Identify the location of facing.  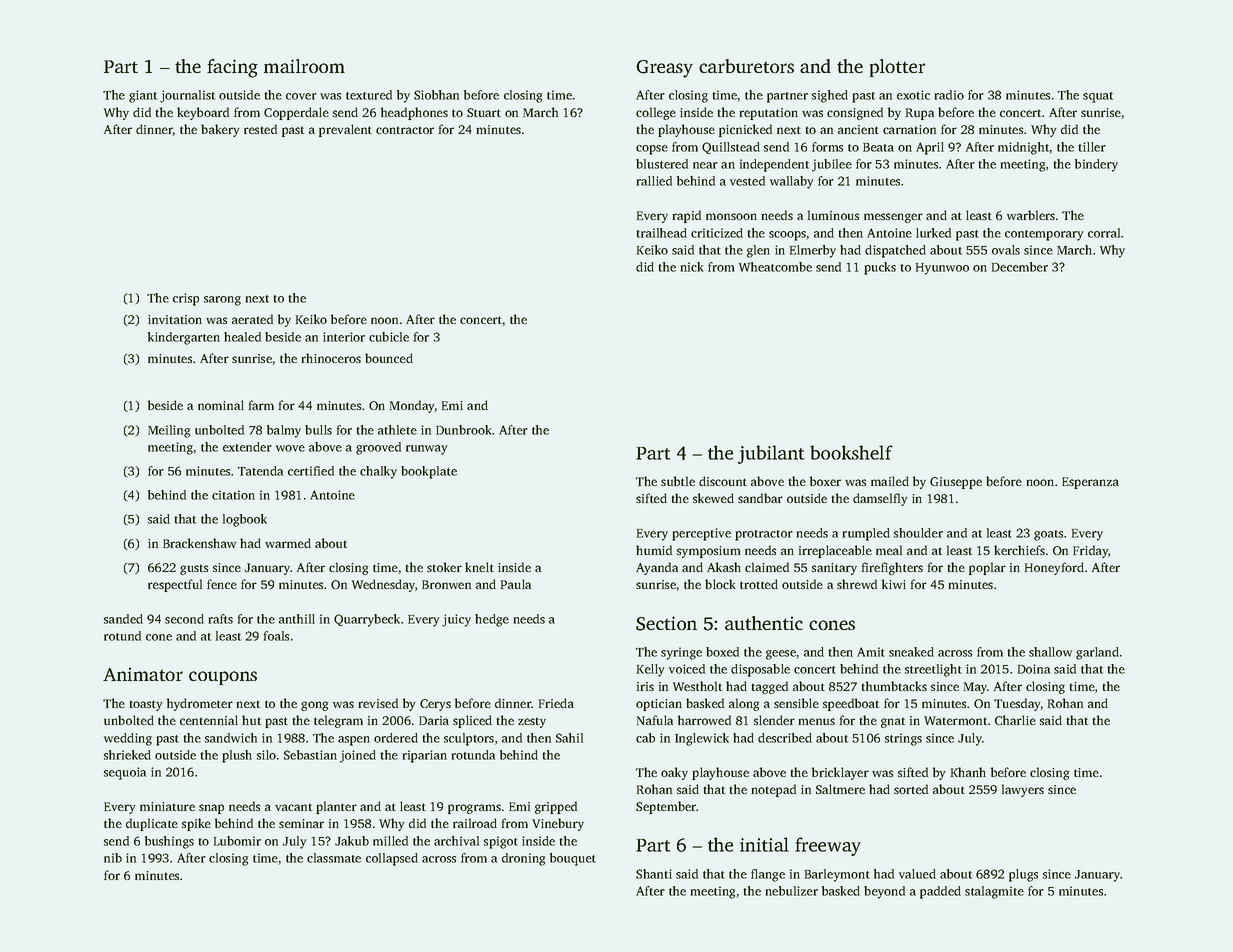
(232, 68).
